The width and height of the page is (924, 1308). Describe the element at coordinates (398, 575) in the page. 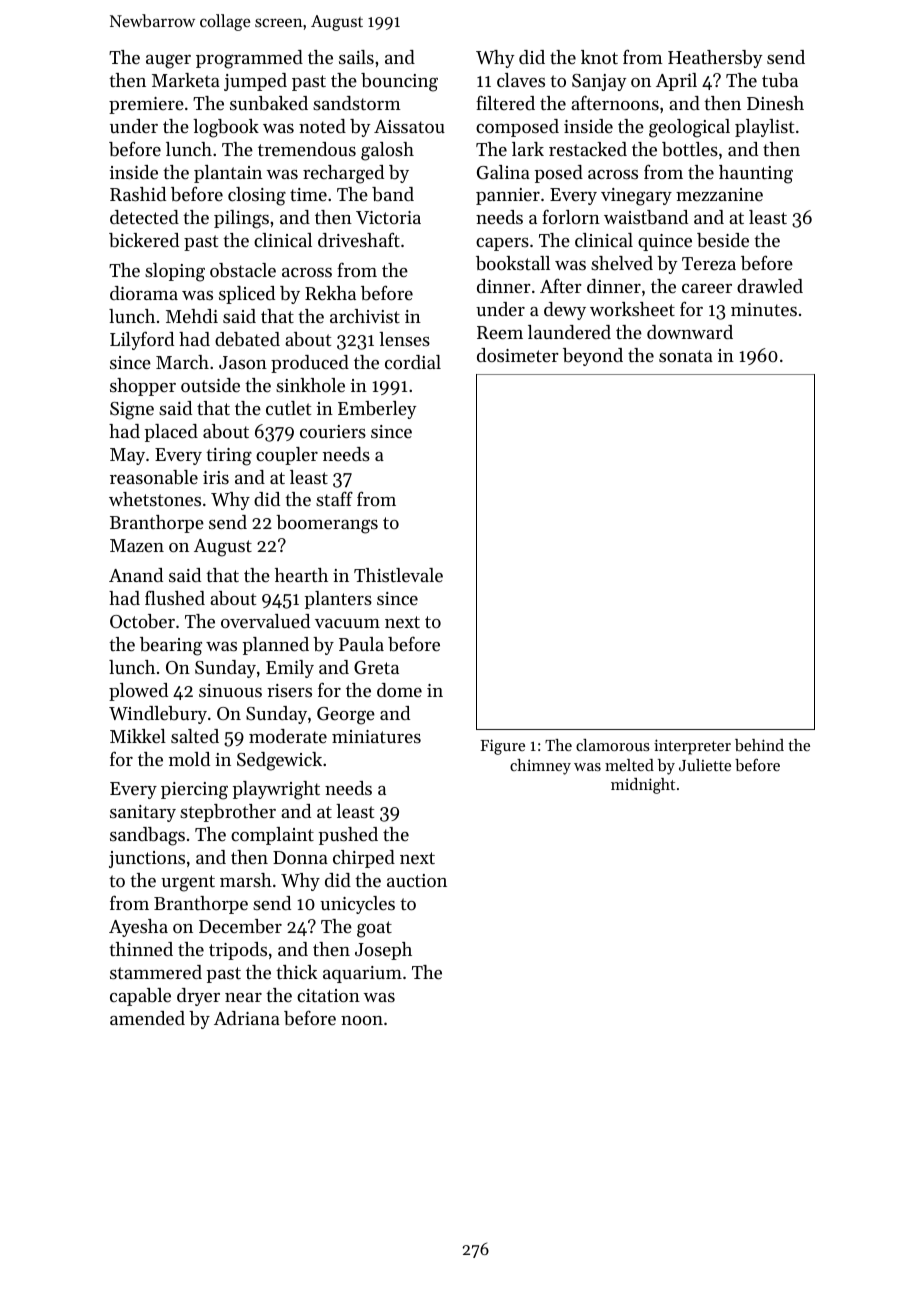

I see `Thistlevale` at that location.
